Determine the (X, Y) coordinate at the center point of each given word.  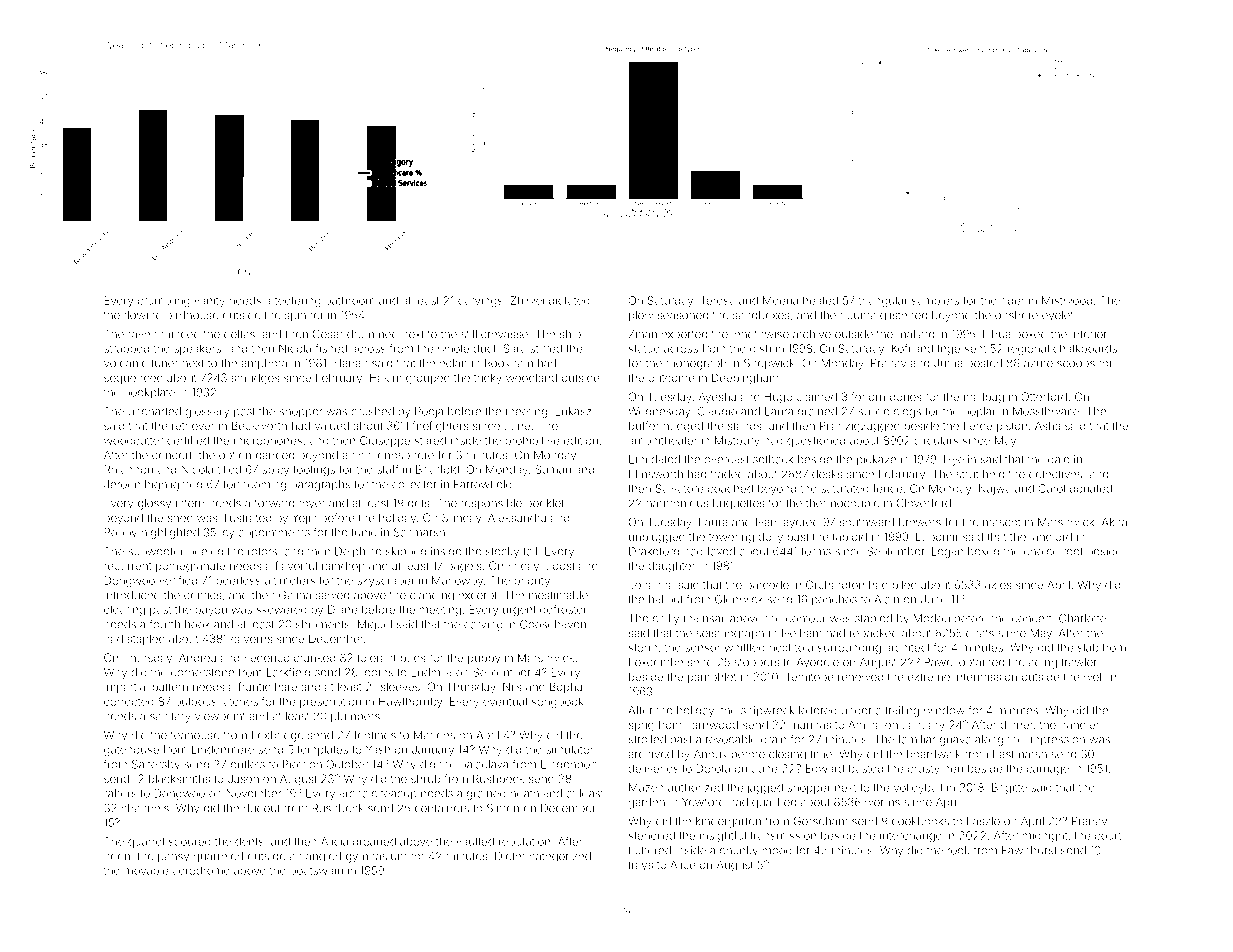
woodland (531, 377)
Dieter (510, 856)
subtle (873, 411)
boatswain (316, 870)
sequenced (133, 379)
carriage (1048, 769)
